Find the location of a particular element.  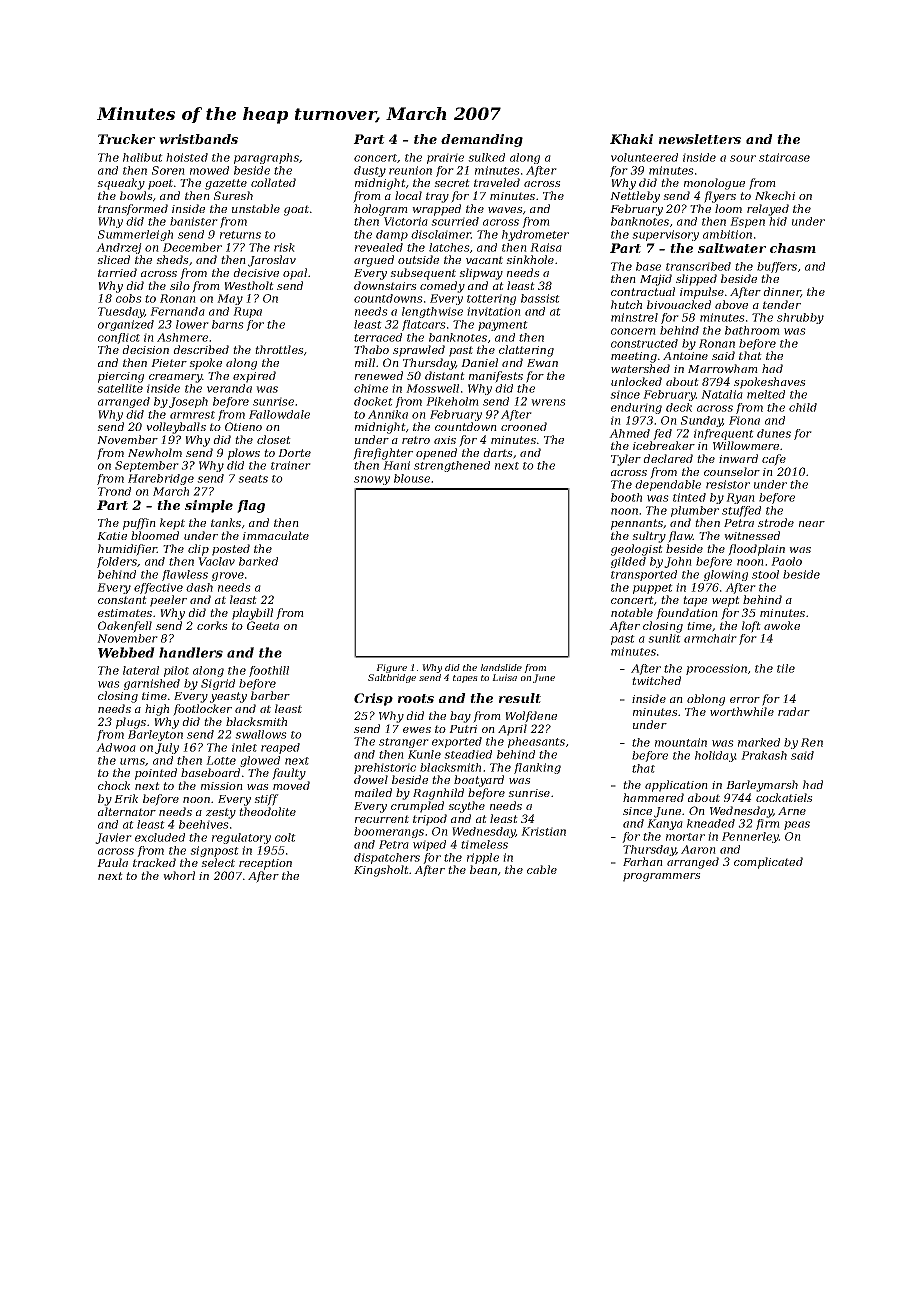

folders is located at coordinates (117, 562).
